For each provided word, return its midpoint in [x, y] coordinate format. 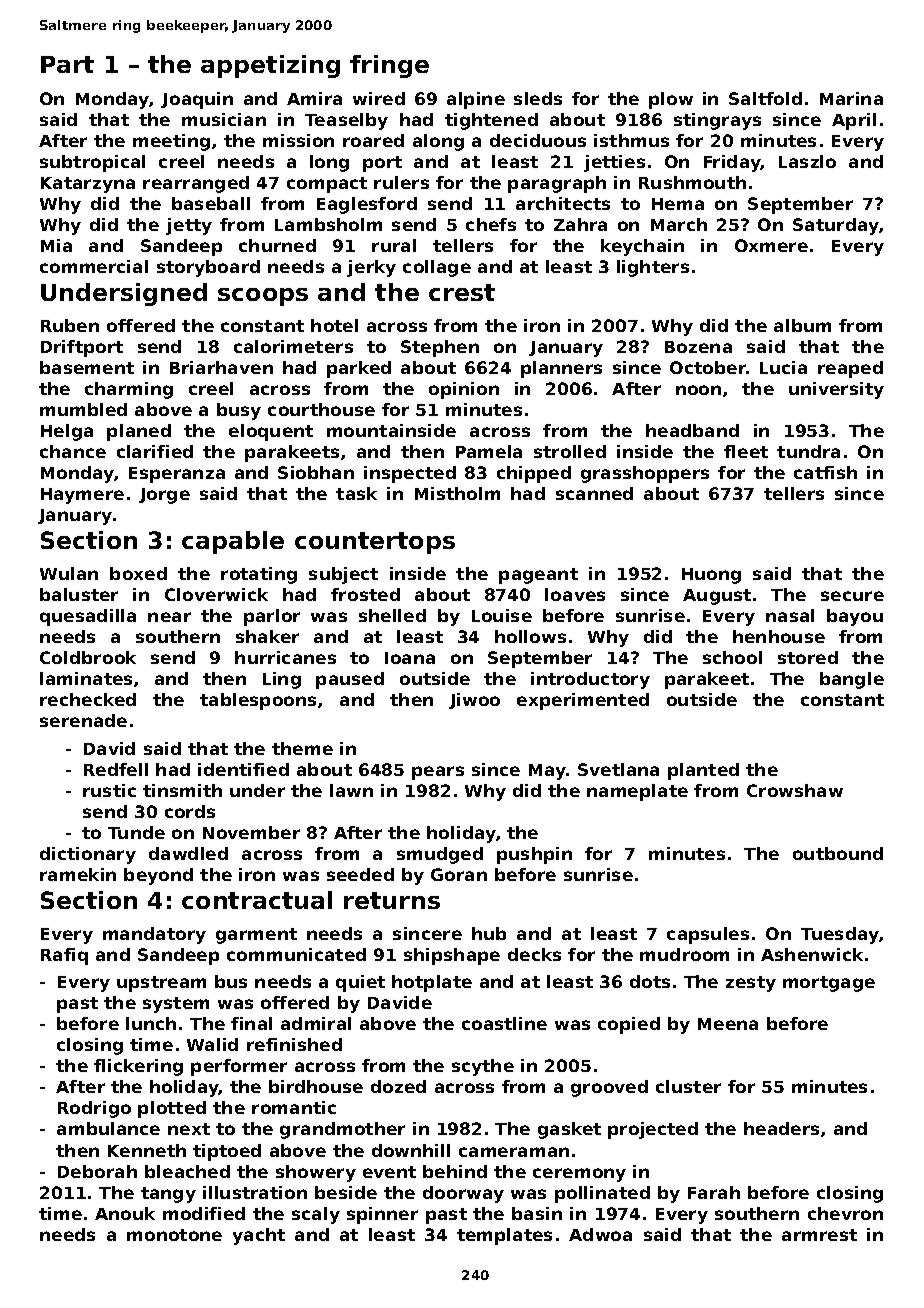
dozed [398, 1086]
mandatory [154, 935]
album [802, 325]
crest [462, 292]
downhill [411, 1150]
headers [781, 1128]
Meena [728, 1024]
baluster [79, 594]
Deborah [97, 1171]
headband [692, 430]
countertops [375, 543]
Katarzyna [88, 185]
